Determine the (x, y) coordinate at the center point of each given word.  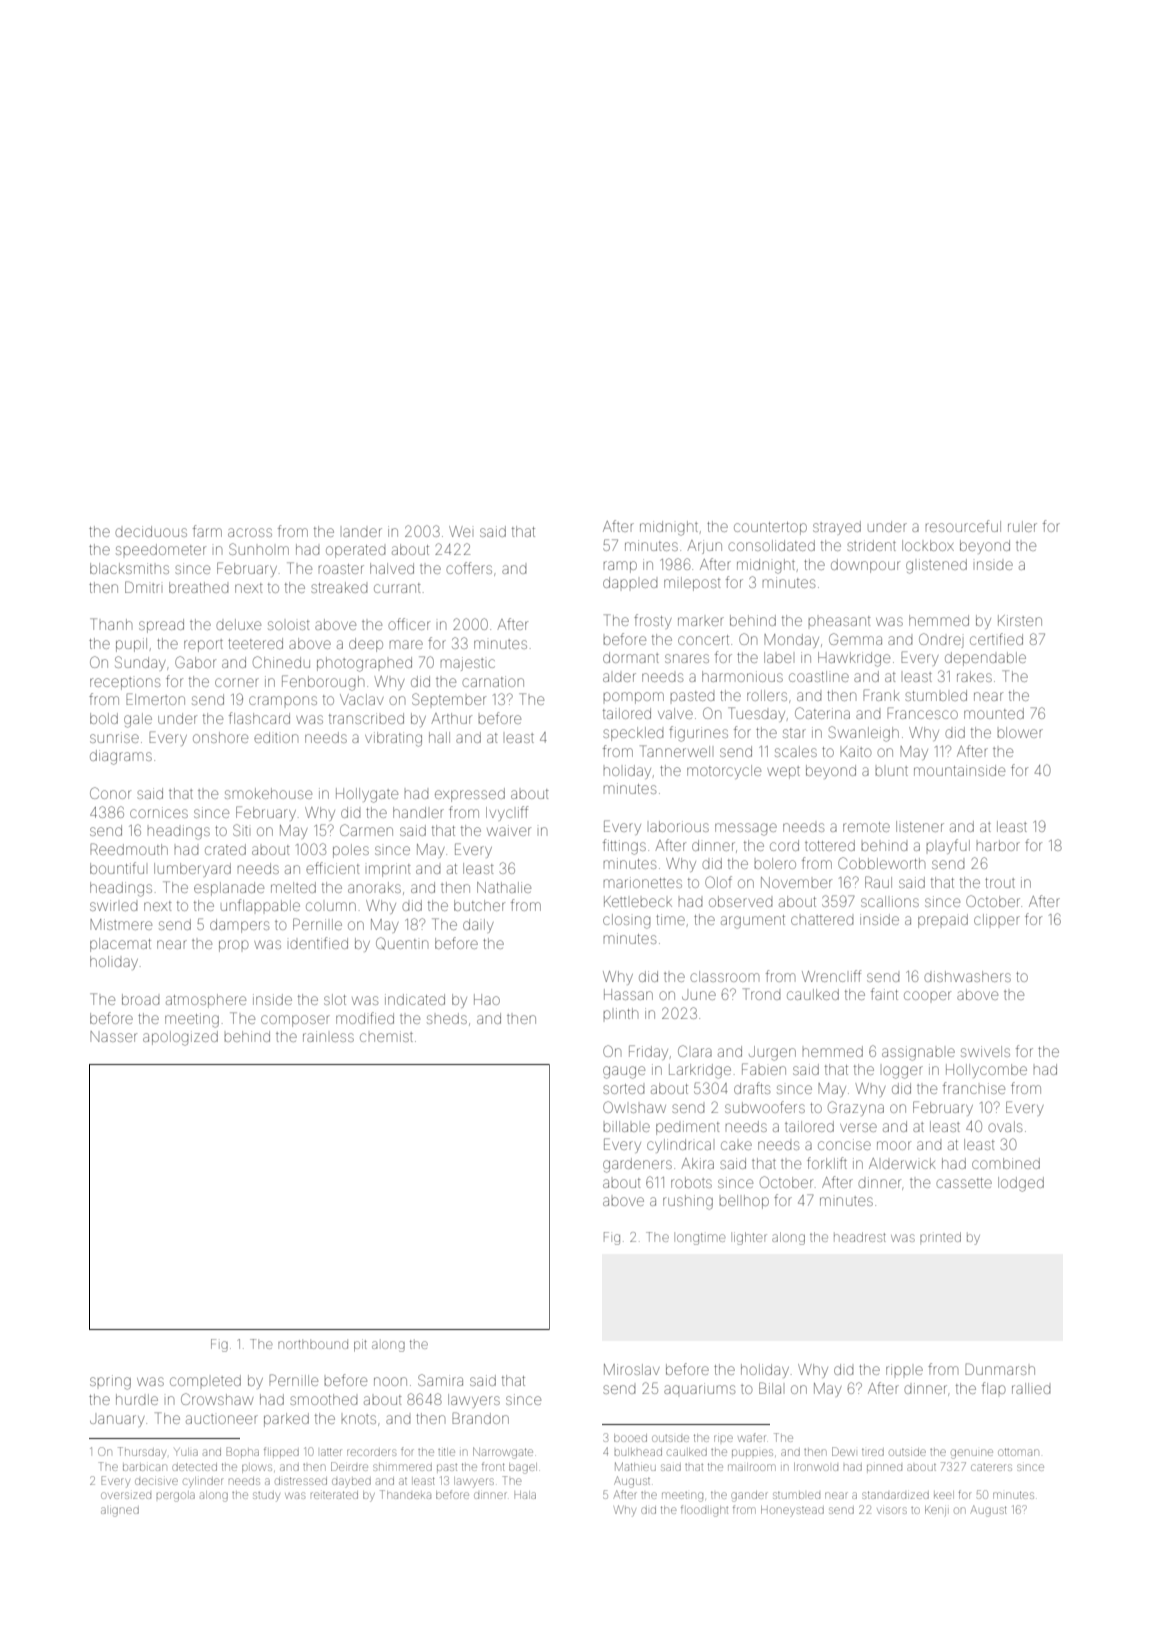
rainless (328, 1036)
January (117, 1421)
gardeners (637, 1165)
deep (366, 645)
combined (1006, 1163)
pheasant (839, 621)
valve (675, 713)
